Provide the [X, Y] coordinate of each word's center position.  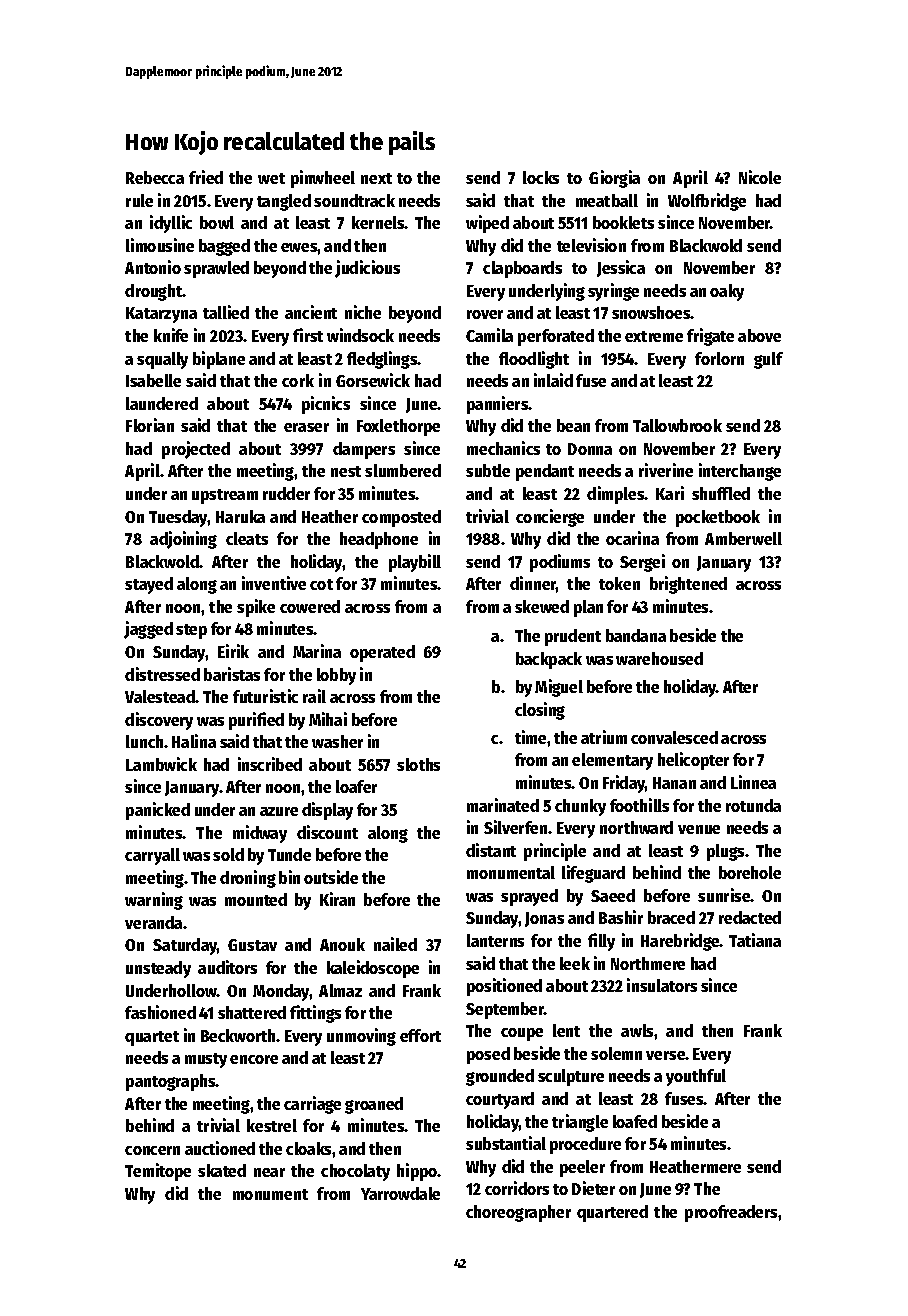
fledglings [382, 360]
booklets [623, 222]
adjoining [183, 540]
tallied [226, 312]
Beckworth [239, 1035]
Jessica [621, 268]
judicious [367, 269]
